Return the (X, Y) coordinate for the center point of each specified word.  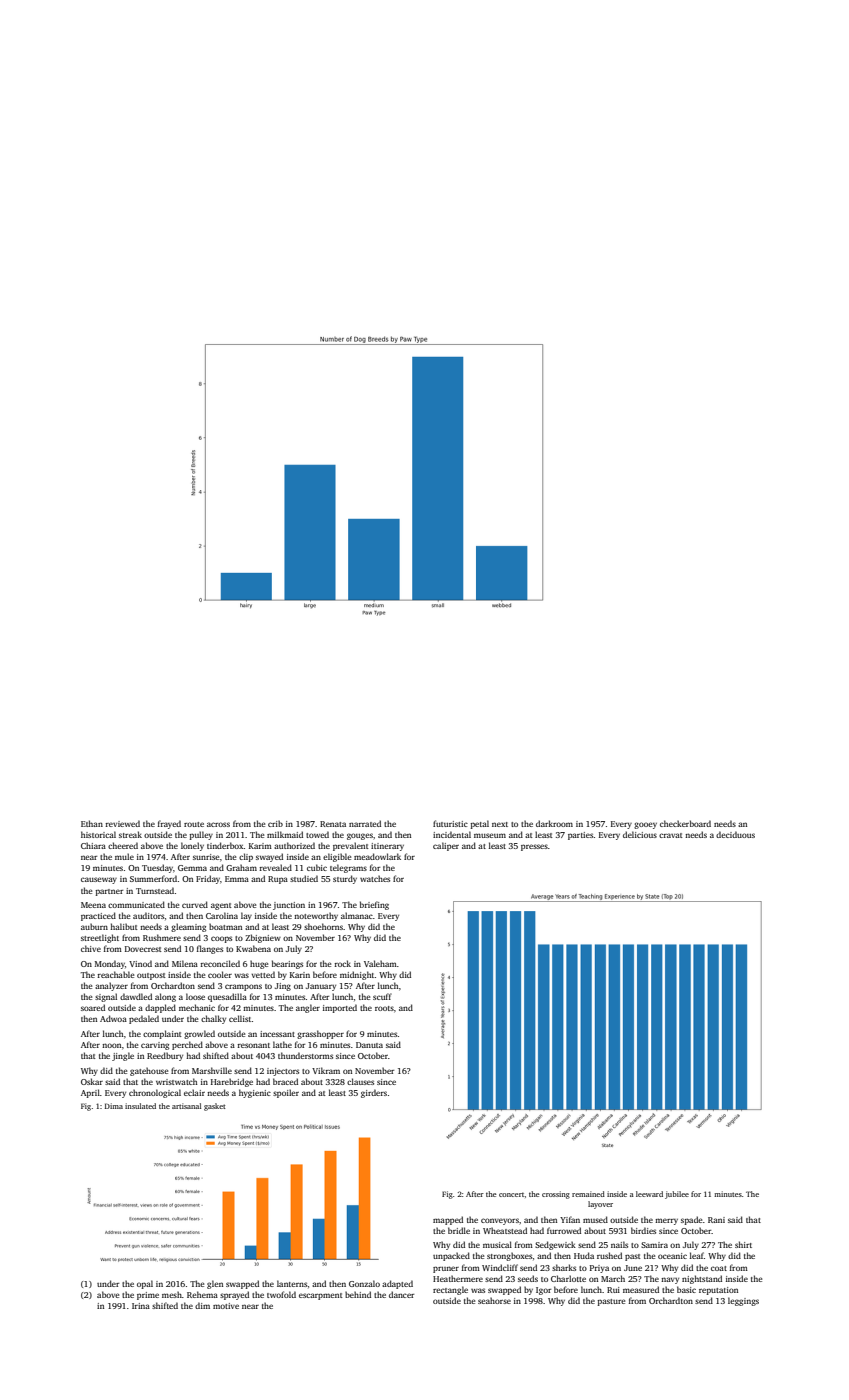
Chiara (93, 845)
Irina (141, 1306)
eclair (194, 1092)
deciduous (735, 834)
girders (374, 1093)
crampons (243, 987)
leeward (649, 1194)
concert (512, 1194)
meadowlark (377, 856)
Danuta (369, 1045)
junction (289, 906)
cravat (671, 835)
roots (384, 1008)
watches (375, 878)
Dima (114, 1106)
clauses (360, 1081)
